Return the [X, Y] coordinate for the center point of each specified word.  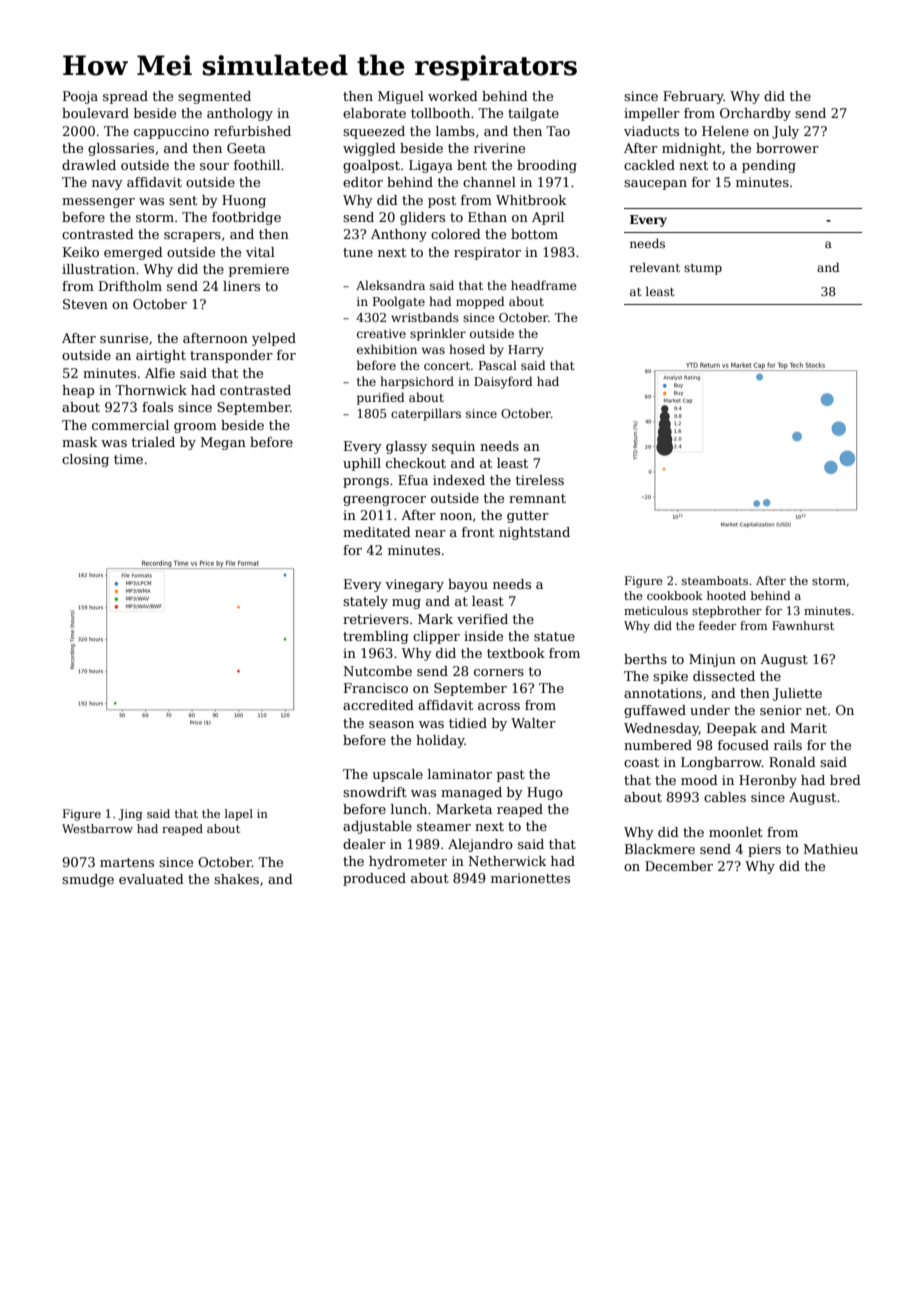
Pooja [80, 97]
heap [78, 391]
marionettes [530, 878]
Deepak [732, 729]
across [499, 706]
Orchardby [755, 114]
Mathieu [830, 849]
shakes [236, 879]
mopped [480, 302]
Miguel [401, 97]
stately [365, 602]
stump [703, 269]
